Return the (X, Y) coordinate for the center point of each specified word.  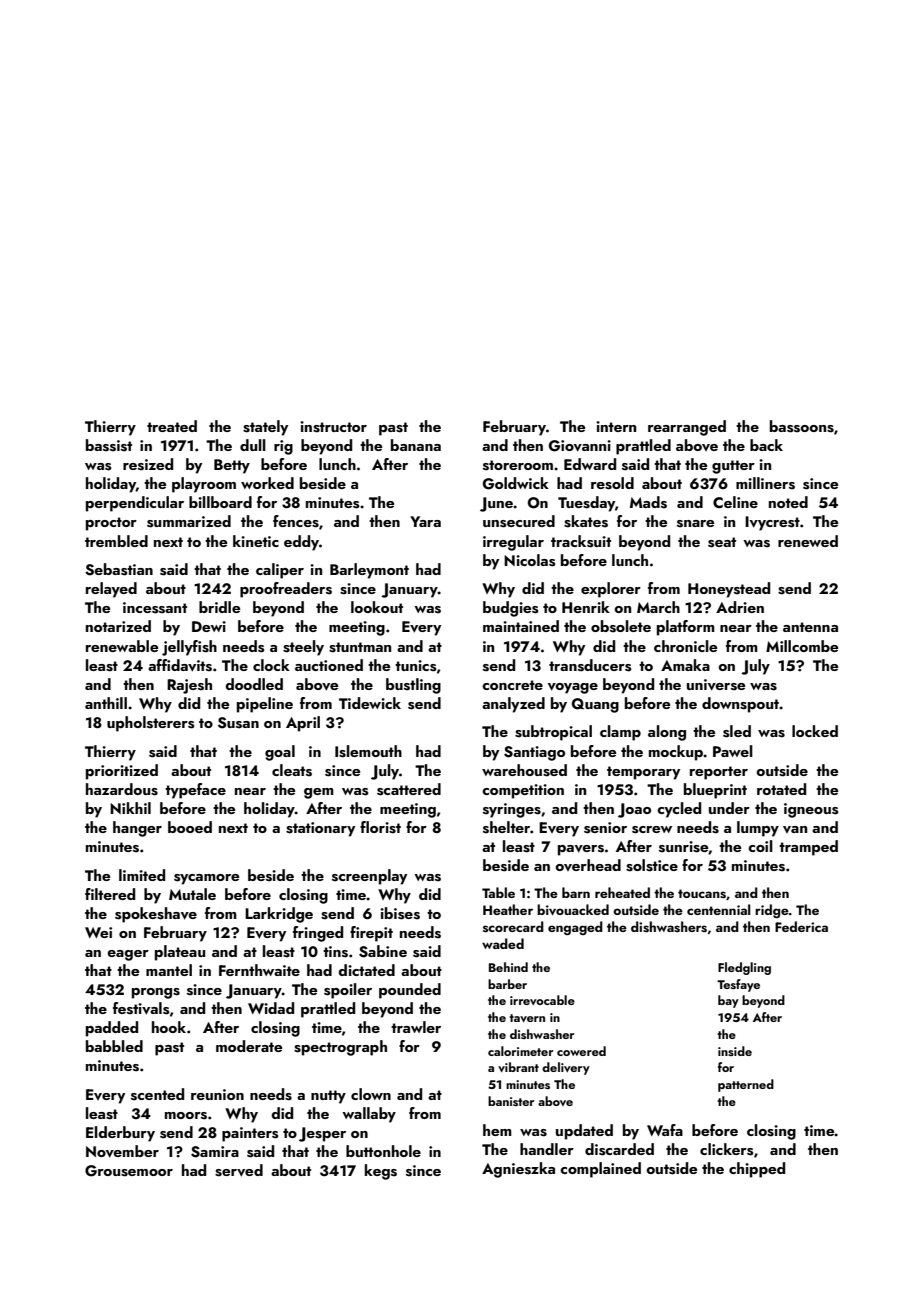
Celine (735, 502)
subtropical (553, 733)
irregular (513, 543)
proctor (111, 524)
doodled (254, 684)
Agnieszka (518, 1170)
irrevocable (542, 1000)
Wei (98, 932)
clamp (620, 733)
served (239, 1170)
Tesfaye (738, 985)
